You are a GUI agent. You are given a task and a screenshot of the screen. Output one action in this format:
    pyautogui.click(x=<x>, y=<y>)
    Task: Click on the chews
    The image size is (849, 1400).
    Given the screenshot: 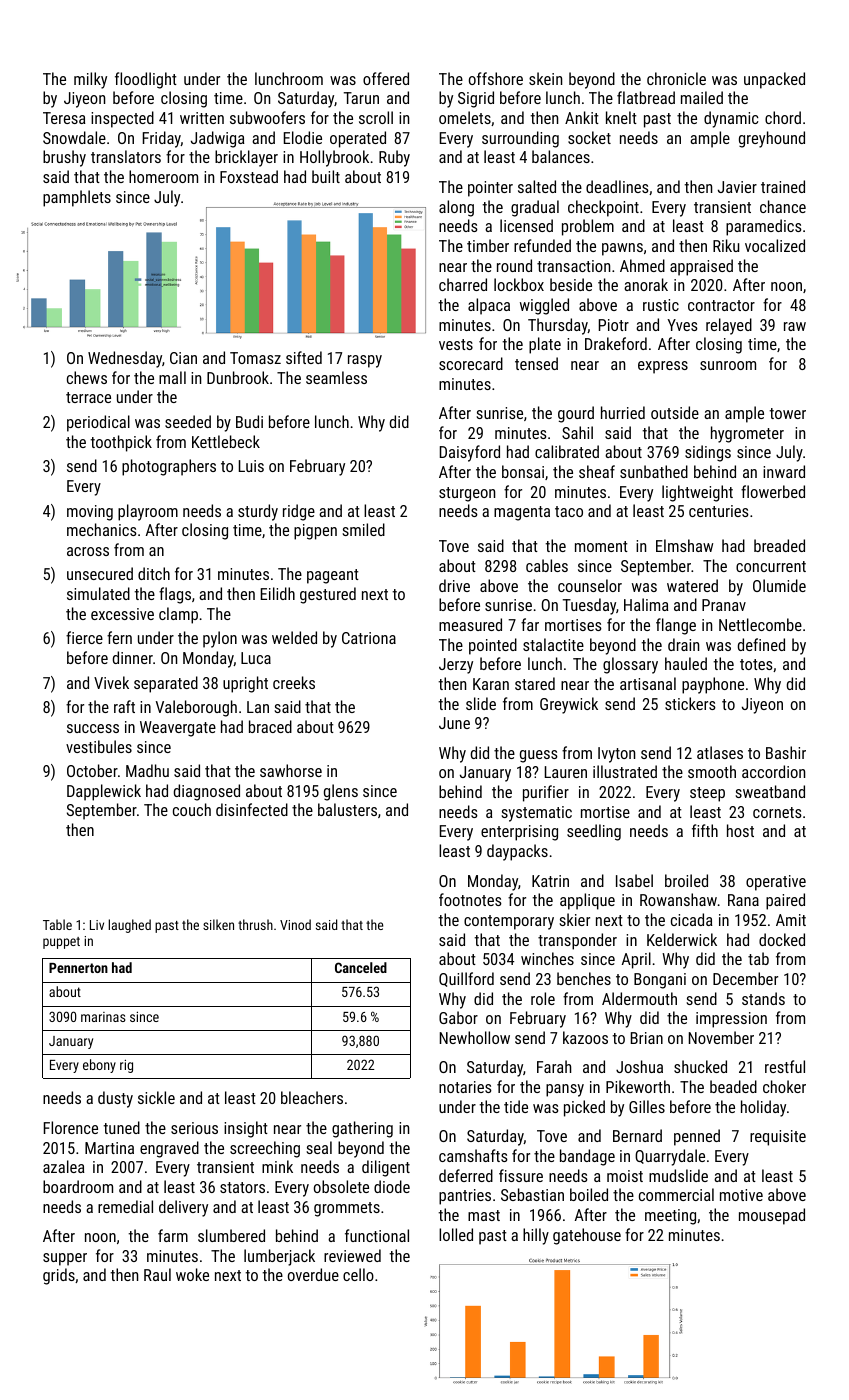 What is the action you would take?
    pyautogui.click(x=87, y=377)
